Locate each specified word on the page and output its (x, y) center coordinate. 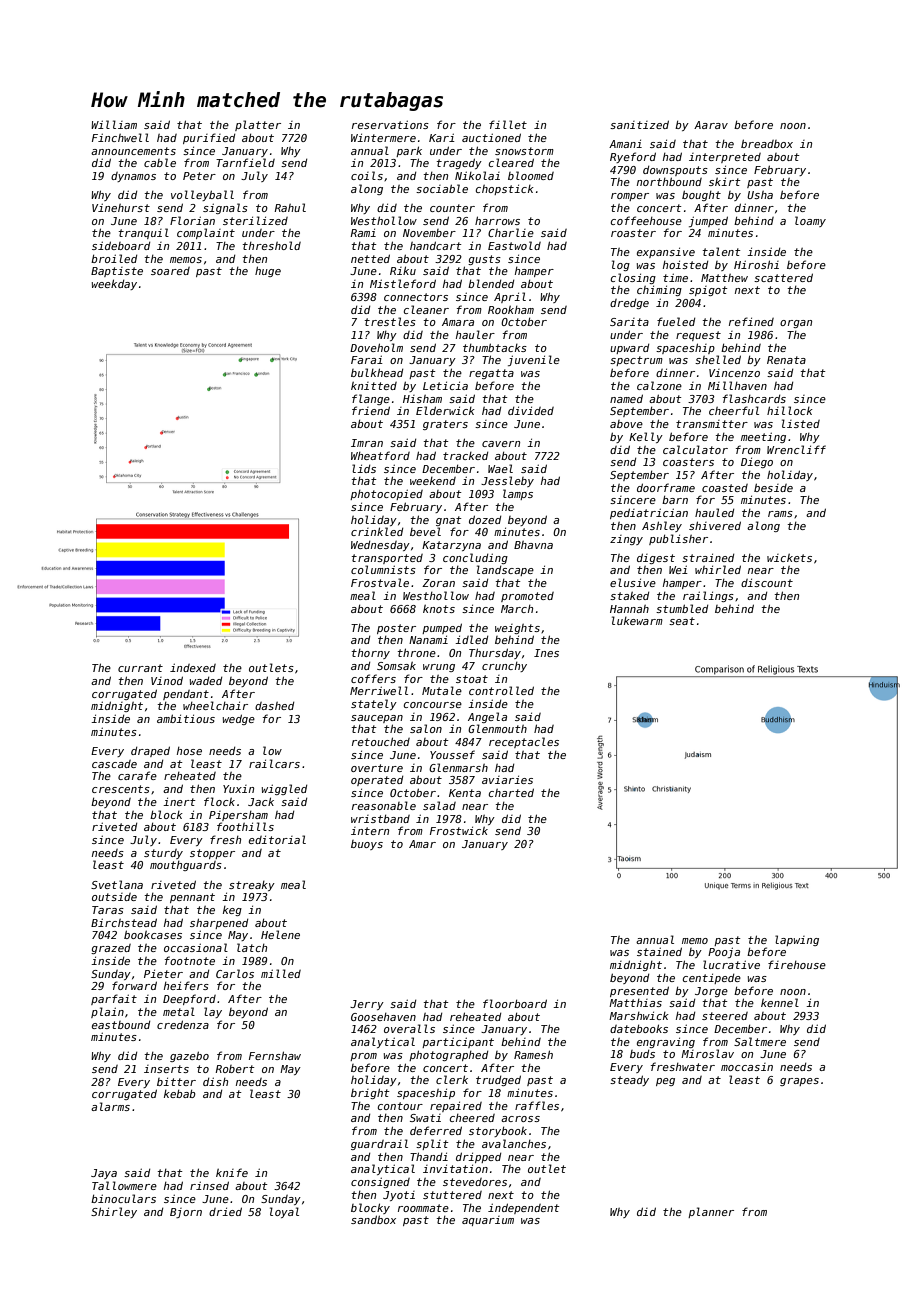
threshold (271, 245)
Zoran (438, 583)
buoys (367, 845)
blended (491, 283)
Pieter (163, 973)
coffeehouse (646, 220)
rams (780, 514)
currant (140, 668)
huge (268, 271)
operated (377, 781)
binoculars (123, 1198)
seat (682, 621)
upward (629, 349)
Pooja (724, 952)
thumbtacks (495, 347)
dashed (274, 706)
